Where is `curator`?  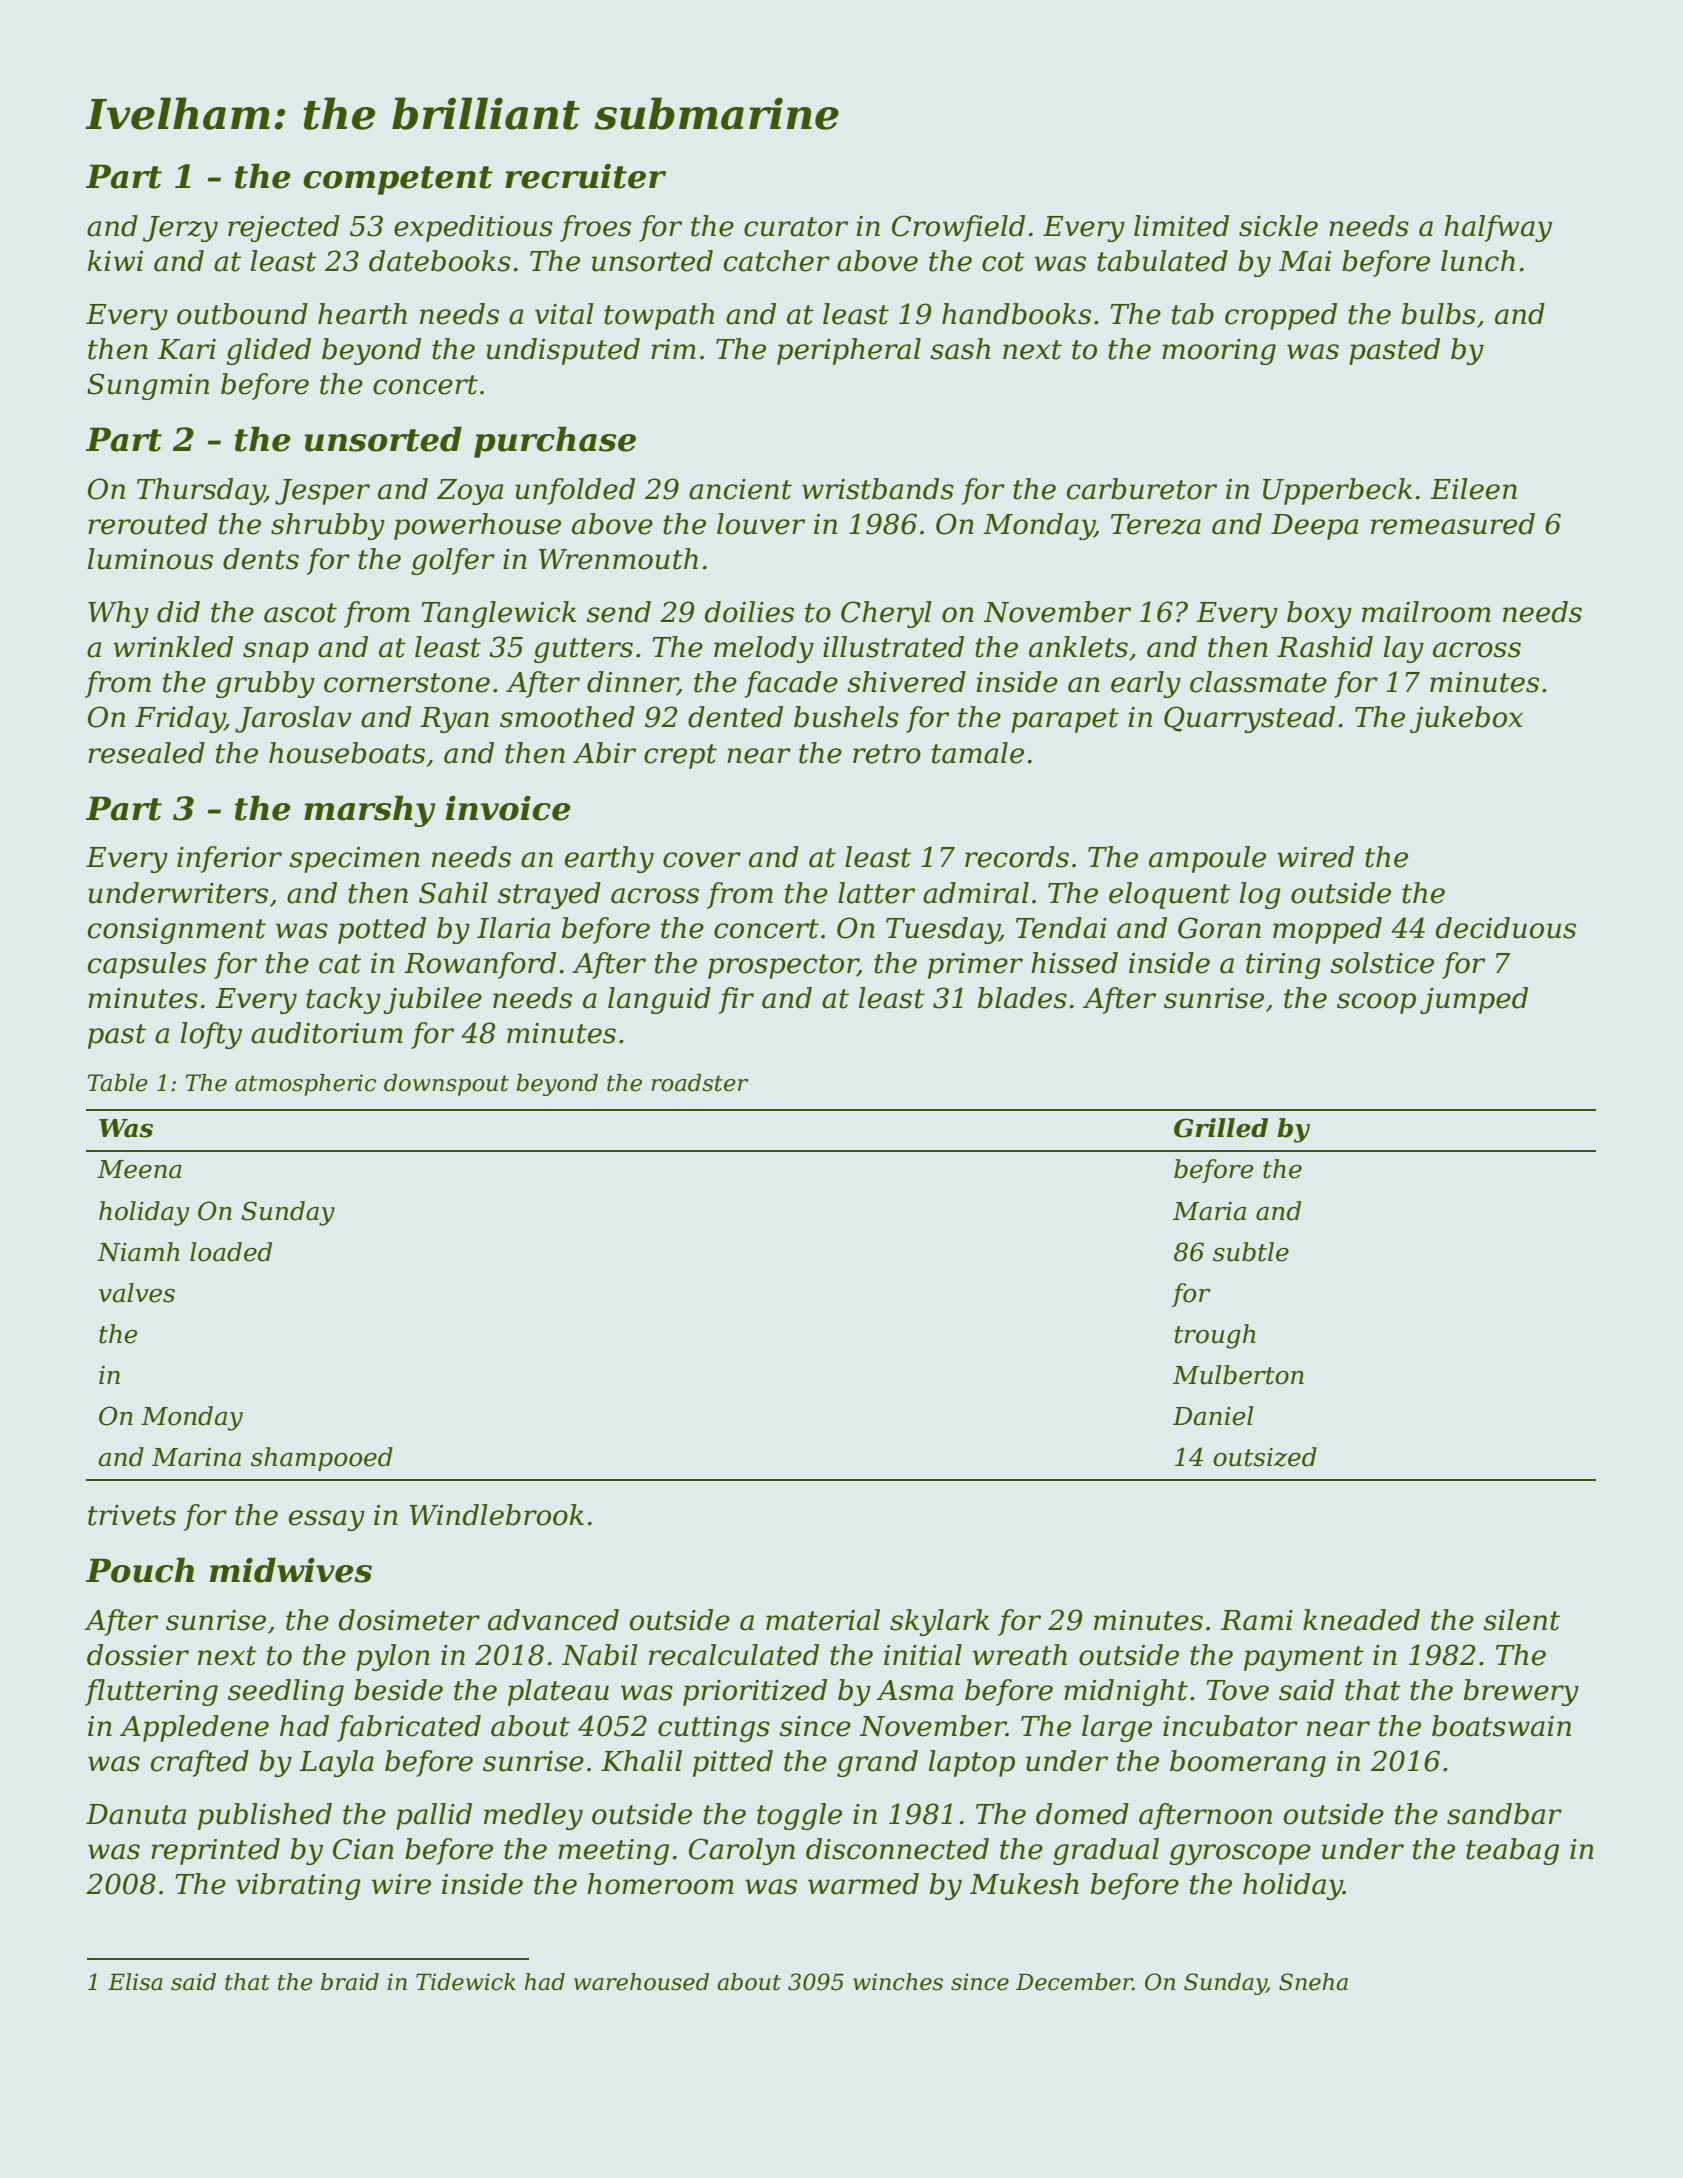
curator is located at coordinates (796, 227).
